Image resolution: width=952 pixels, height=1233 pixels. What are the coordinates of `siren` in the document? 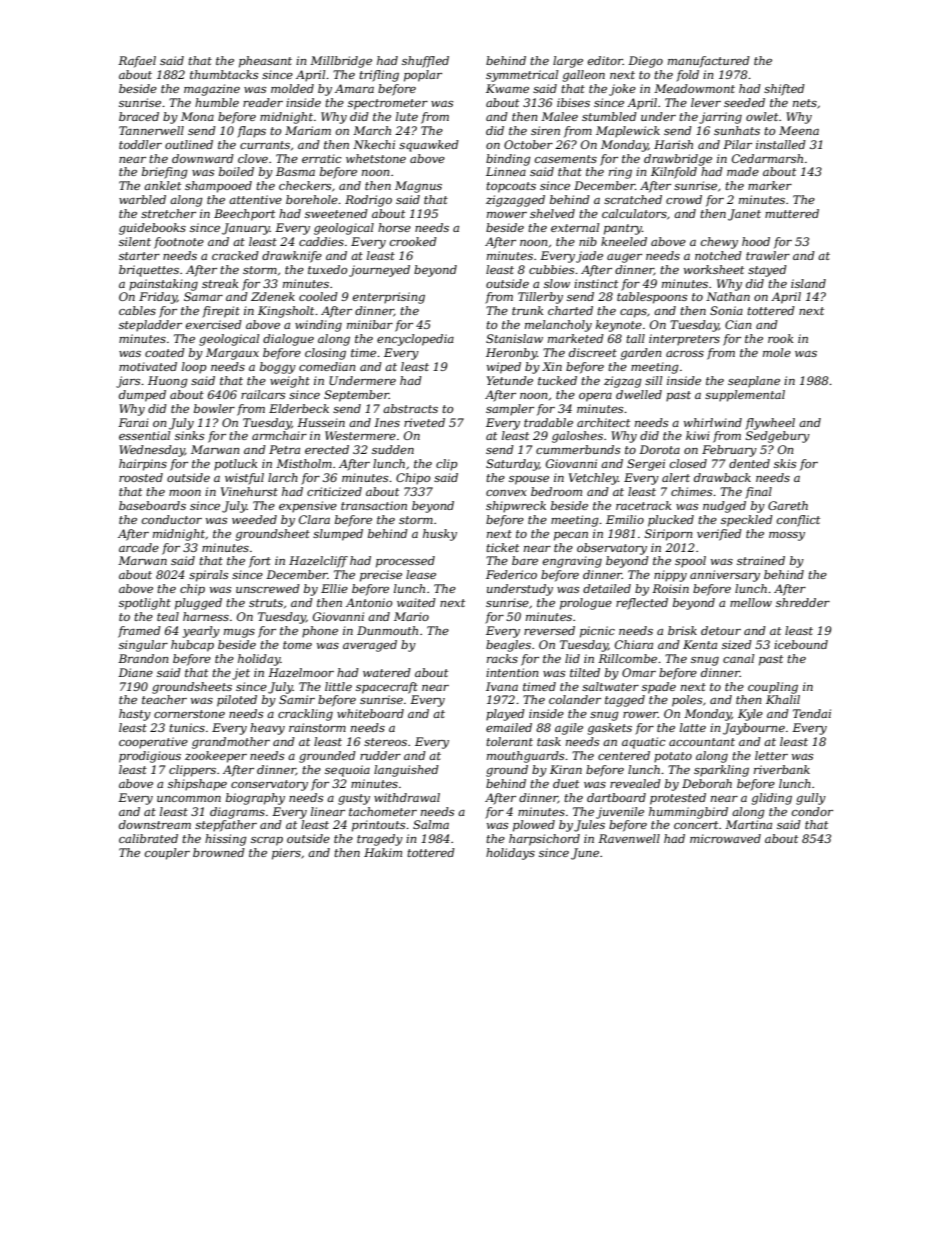 It's located at (545, 130).
